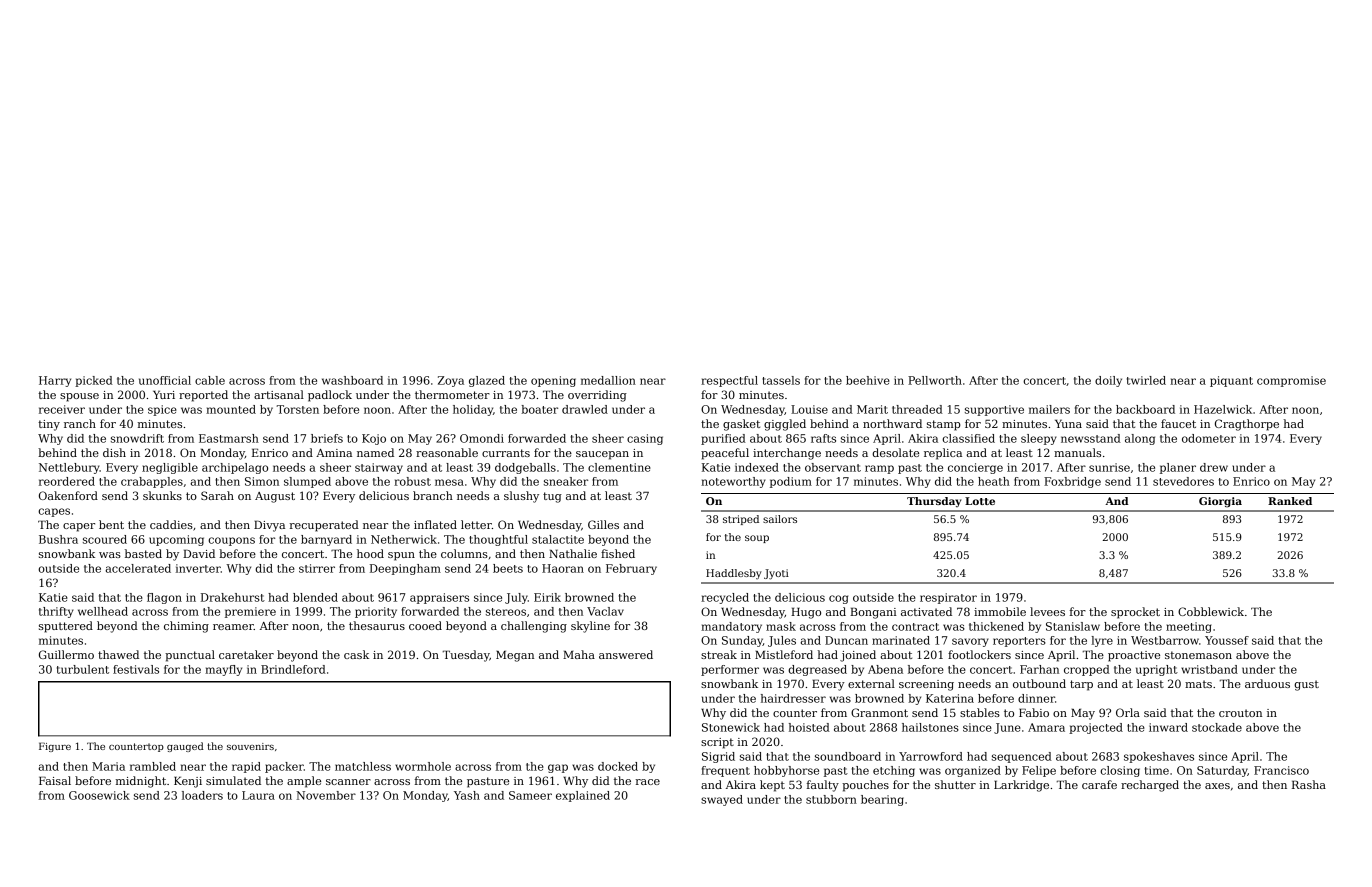 The image size is (1372, 887). What do you see at coordinates (334, 453) in the document?
I see `Amina` at bounding box center [334, 453].
